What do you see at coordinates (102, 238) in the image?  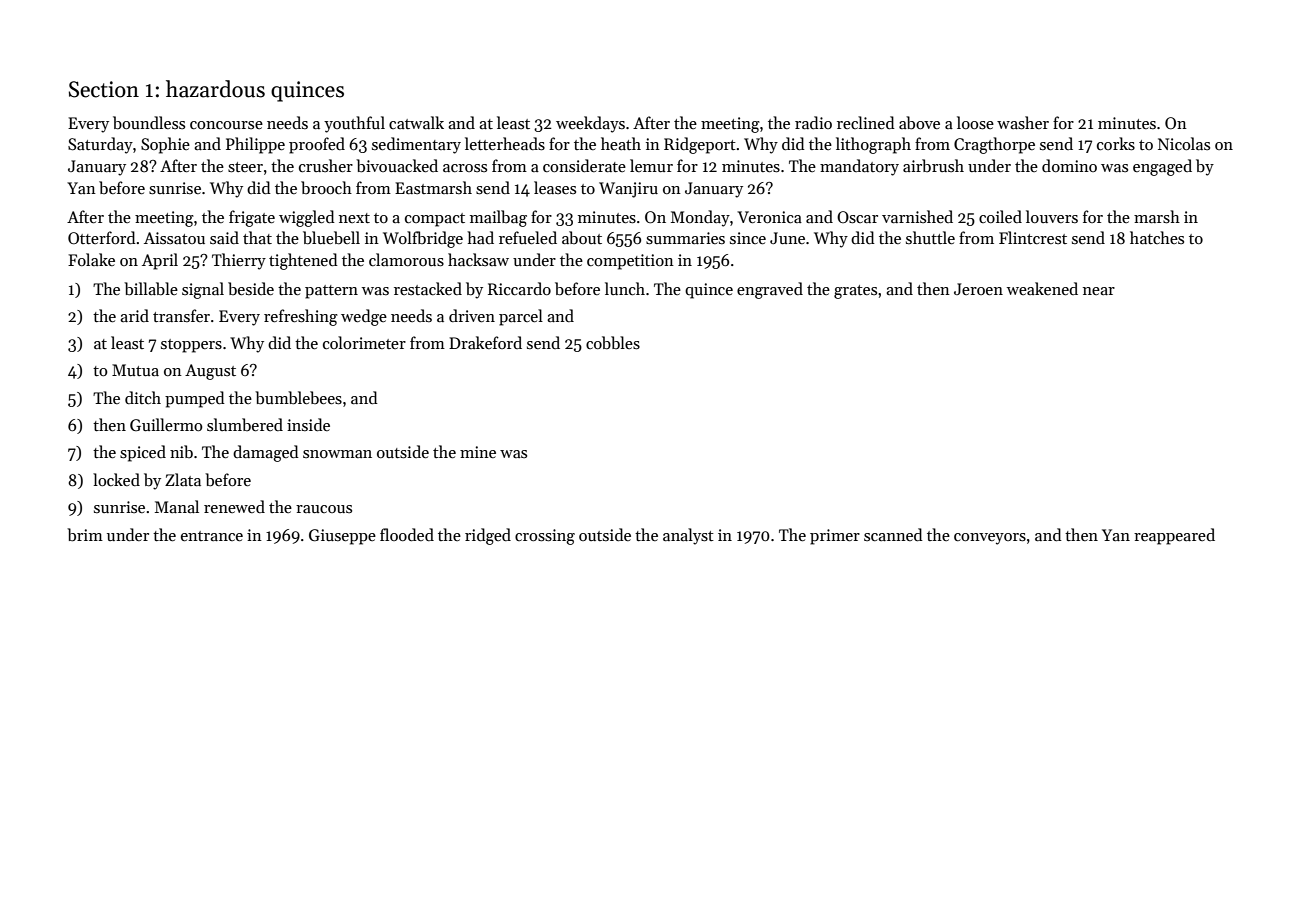 I see `Otterford` at bounding box center [102, 238].
